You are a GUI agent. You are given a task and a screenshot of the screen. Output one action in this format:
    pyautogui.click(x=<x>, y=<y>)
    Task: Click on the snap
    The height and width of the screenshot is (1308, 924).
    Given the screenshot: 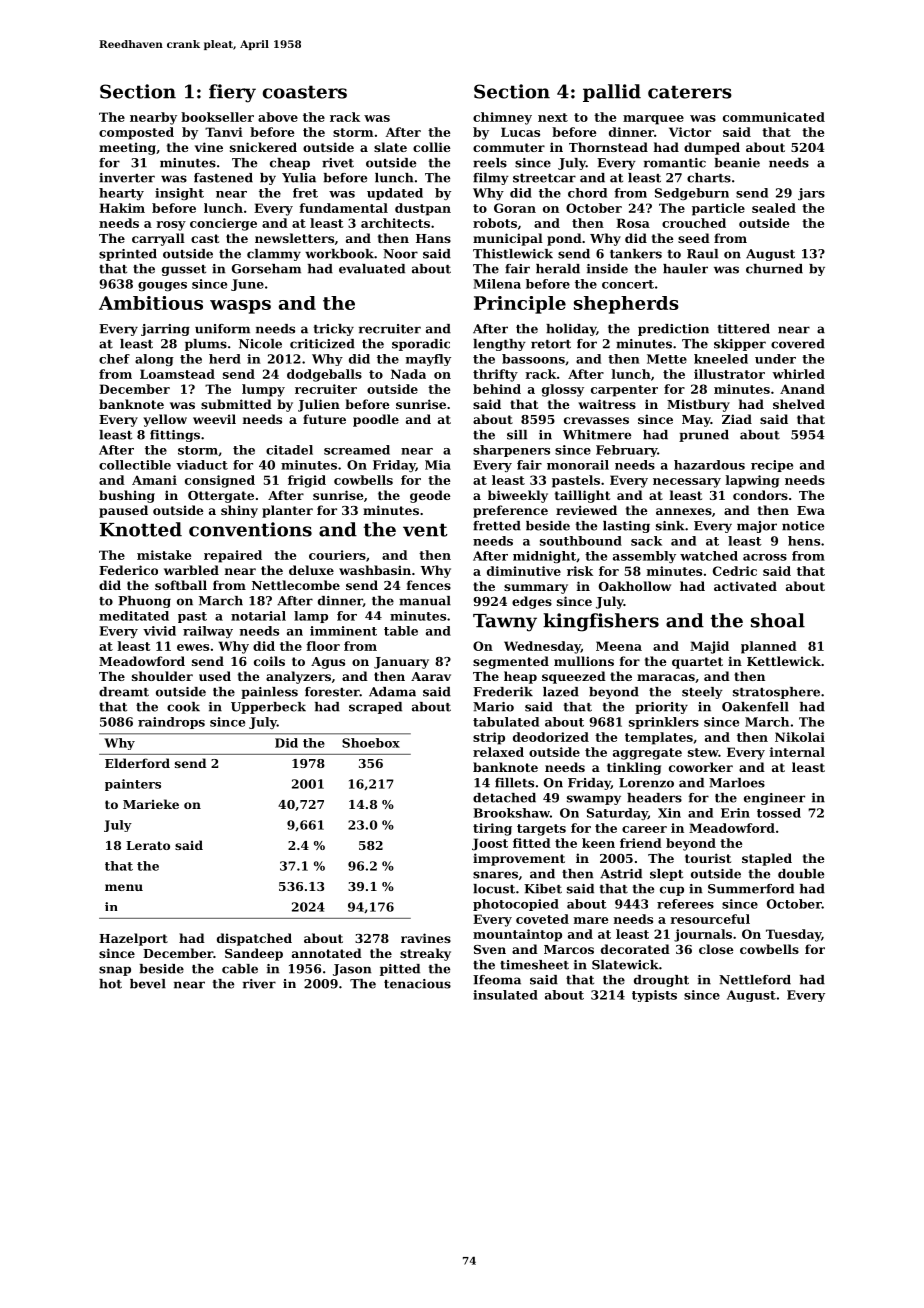 What is the action you would take?
    pyautogui.click(x=115, y=971)
